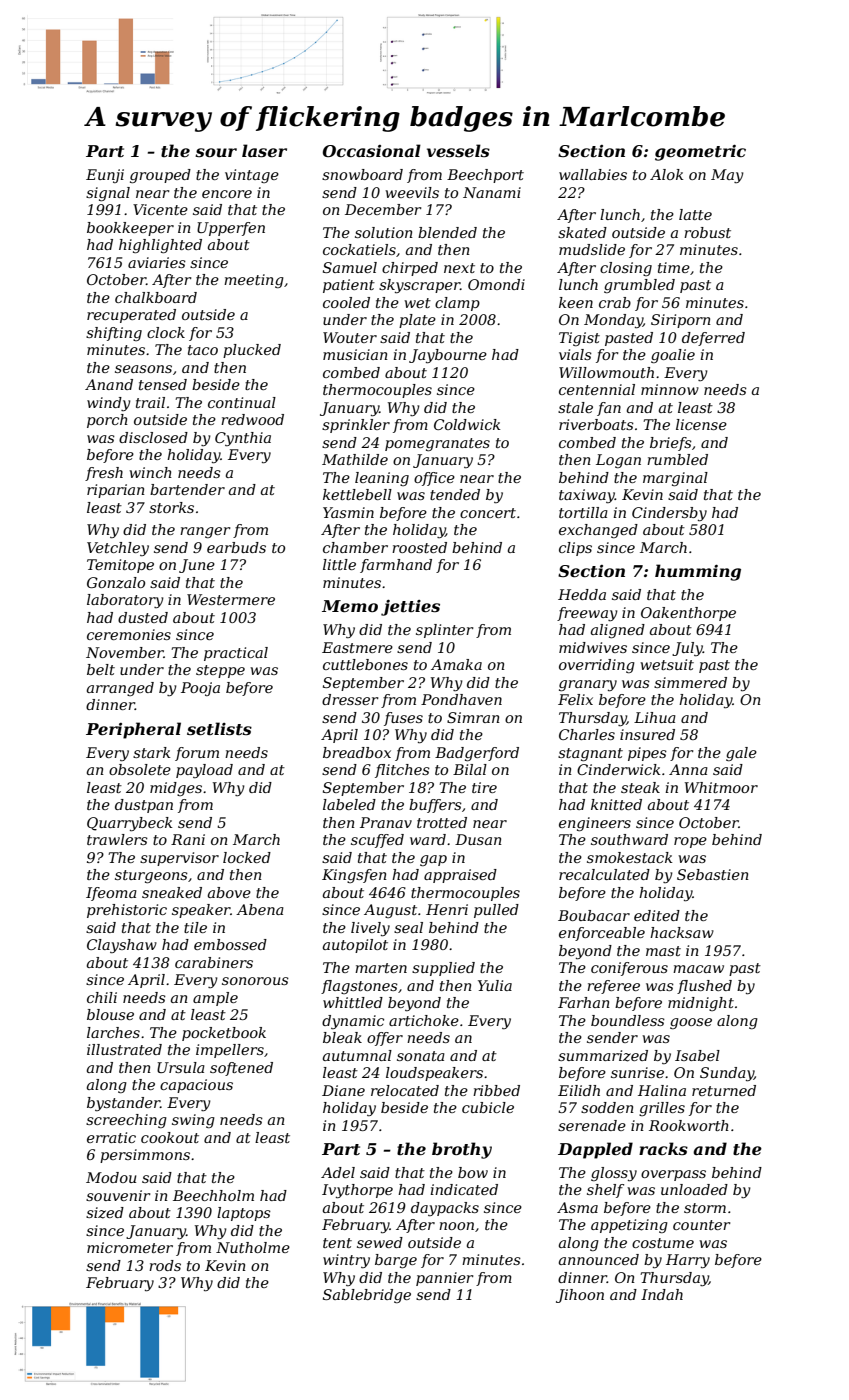 The width and height of the screenshot is (849, 1400). I want to click on sour, so click(216, 152).
